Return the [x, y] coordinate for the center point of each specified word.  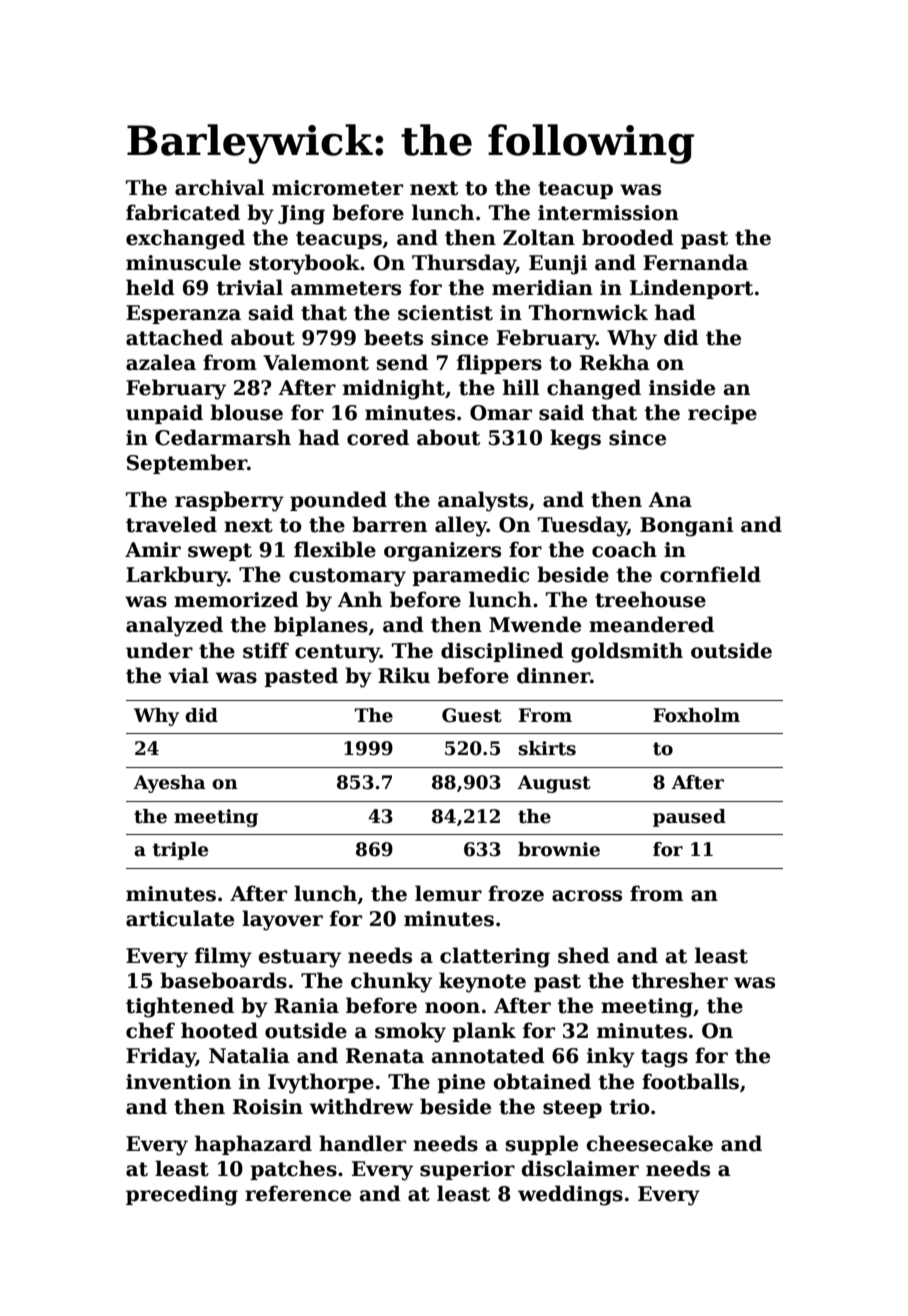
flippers [499, 364]
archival [219, 187]
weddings [570, 1195]
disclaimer [580, 1168]
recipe [722, 414]
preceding [182, 1195]
